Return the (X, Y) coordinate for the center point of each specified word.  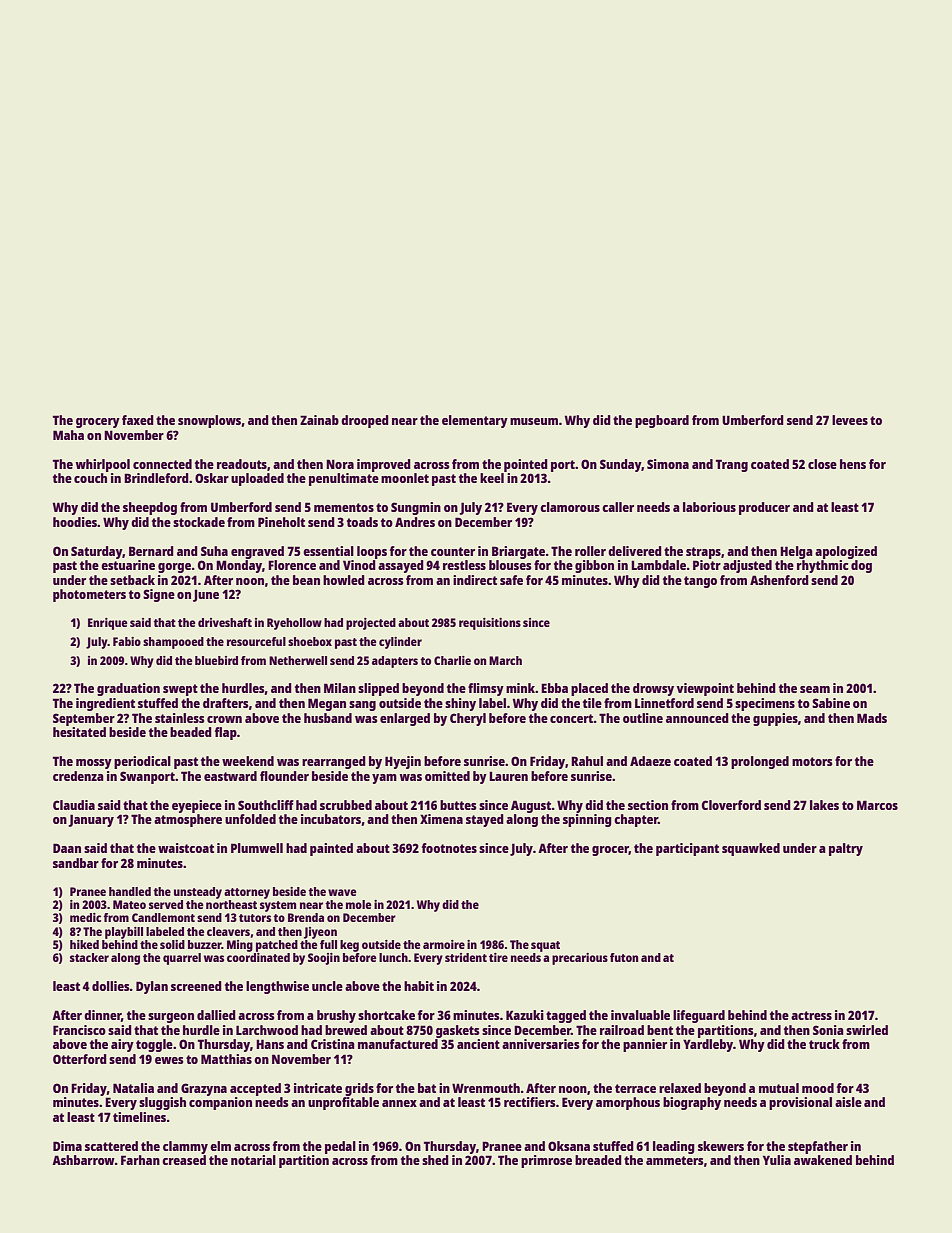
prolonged (760, 762)
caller (618, 507)
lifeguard (699, 1016)
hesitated (79, 732)
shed (435, 1160)
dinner (102, 1015)
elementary (475, 421)
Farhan (140, 1160)
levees (850, 420)
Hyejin (403, 762)
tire (498, 957)
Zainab (319, 420)
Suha (214, 551)
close (822, 464)
